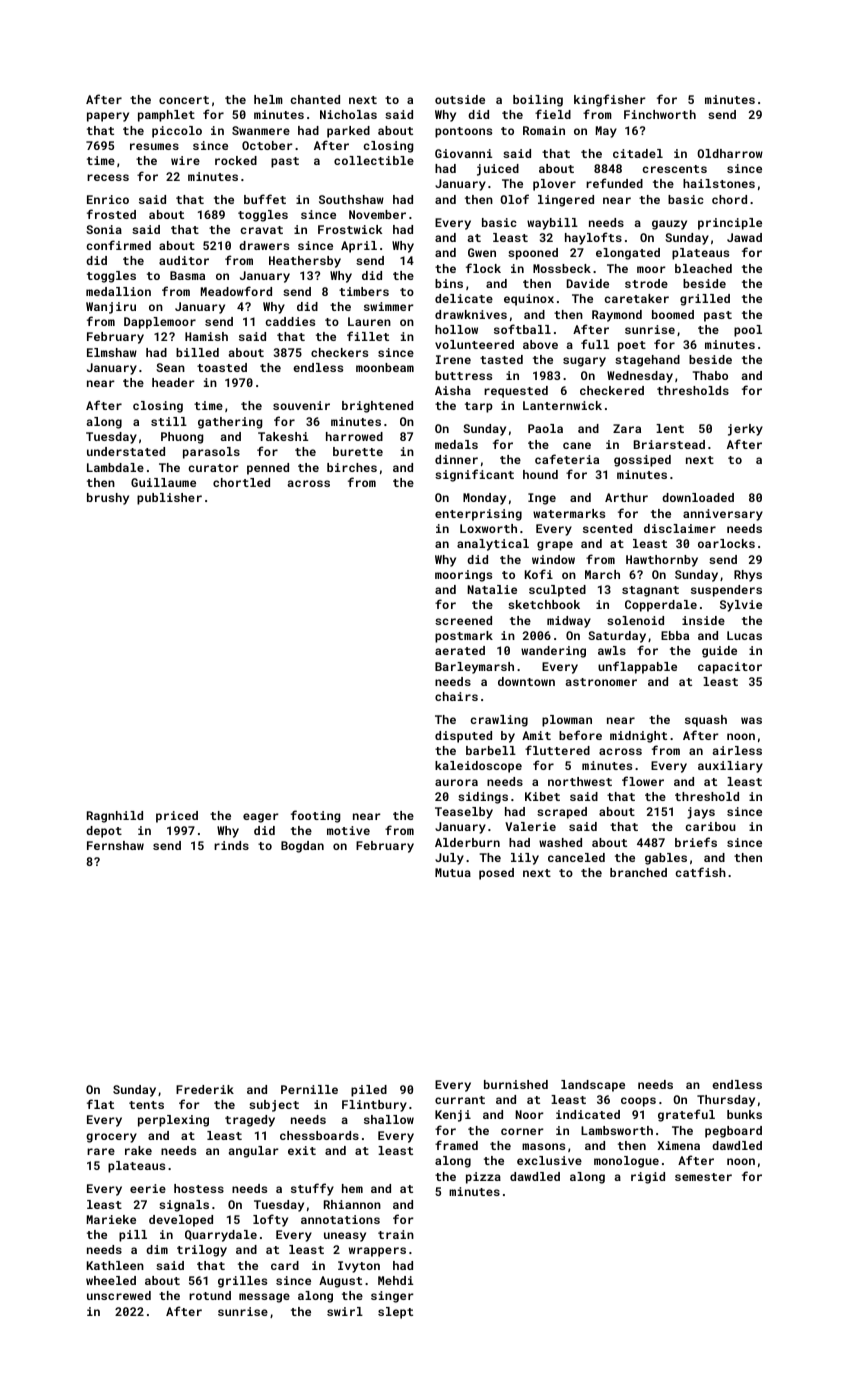 This screenshot has width=849, height=1400. What do you see at coordinates (119, 1295) in the screenshot?
I see `unscrewed` at bounding box center [119, 1295].
